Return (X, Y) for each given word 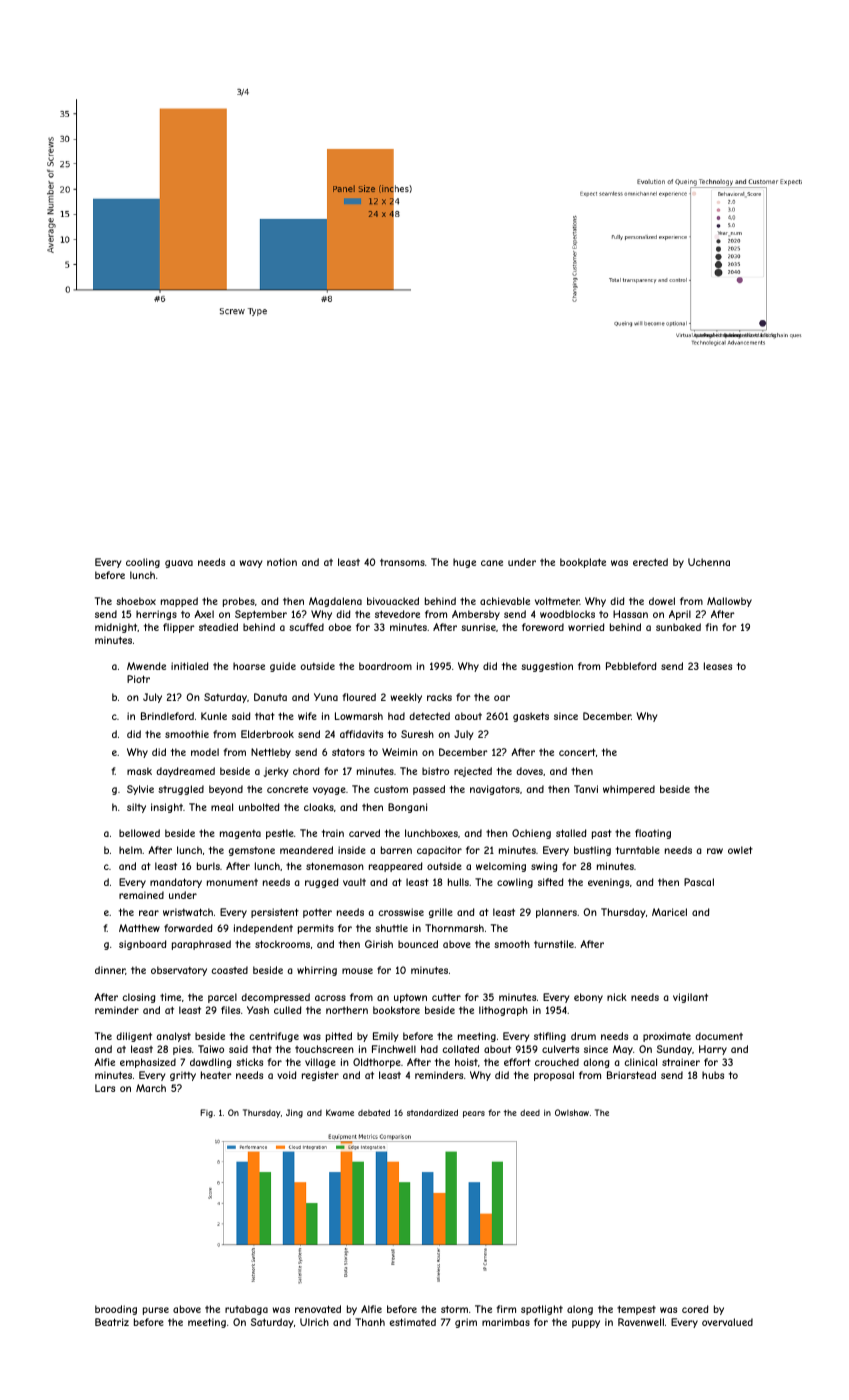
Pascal (699, 882)
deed (530, 1112)
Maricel (669, 912)
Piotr (138, 679)
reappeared (396, 867)
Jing (294, 1113)
